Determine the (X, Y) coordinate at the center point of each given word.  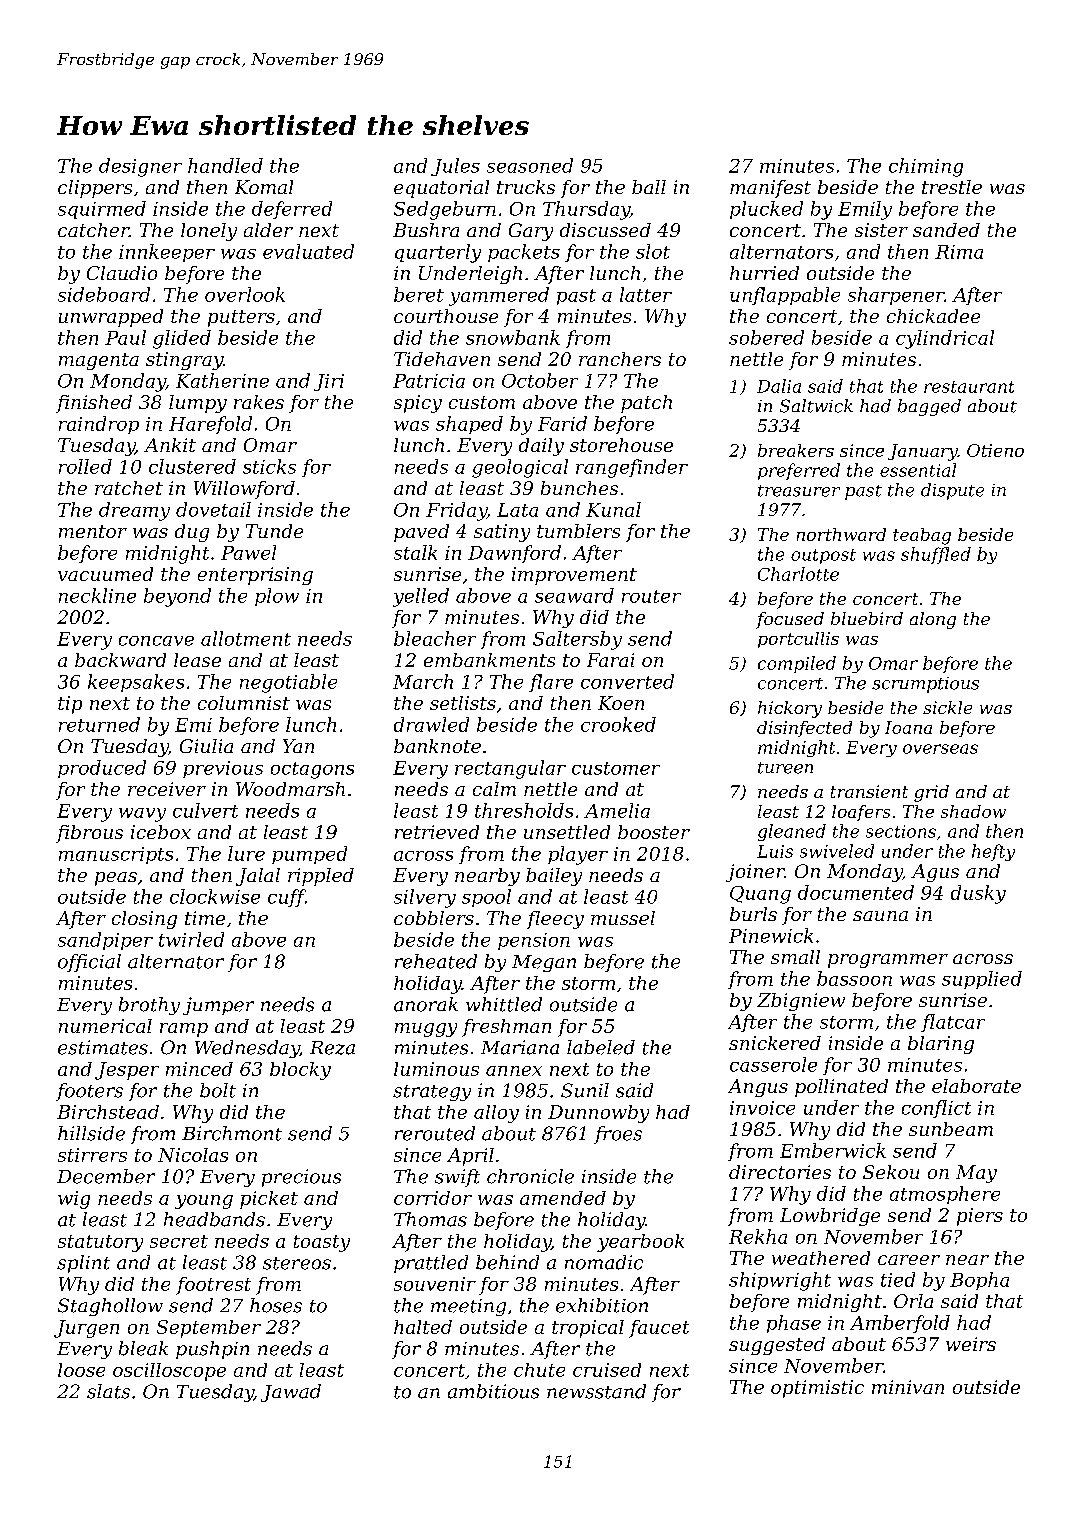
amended (563, 1198)
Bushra (426, 230)
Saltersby (577, 640)
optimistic (817, 1389)
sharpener (896, 296)
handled (225, 165)
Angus (758, 1088)
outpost (823, 556)
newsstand (596, 1391)
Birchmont (232, 1133)
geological (520, 468)
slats (108, 1391)
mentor (93, 531)
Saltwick (816, 406)
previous (223, 769)
